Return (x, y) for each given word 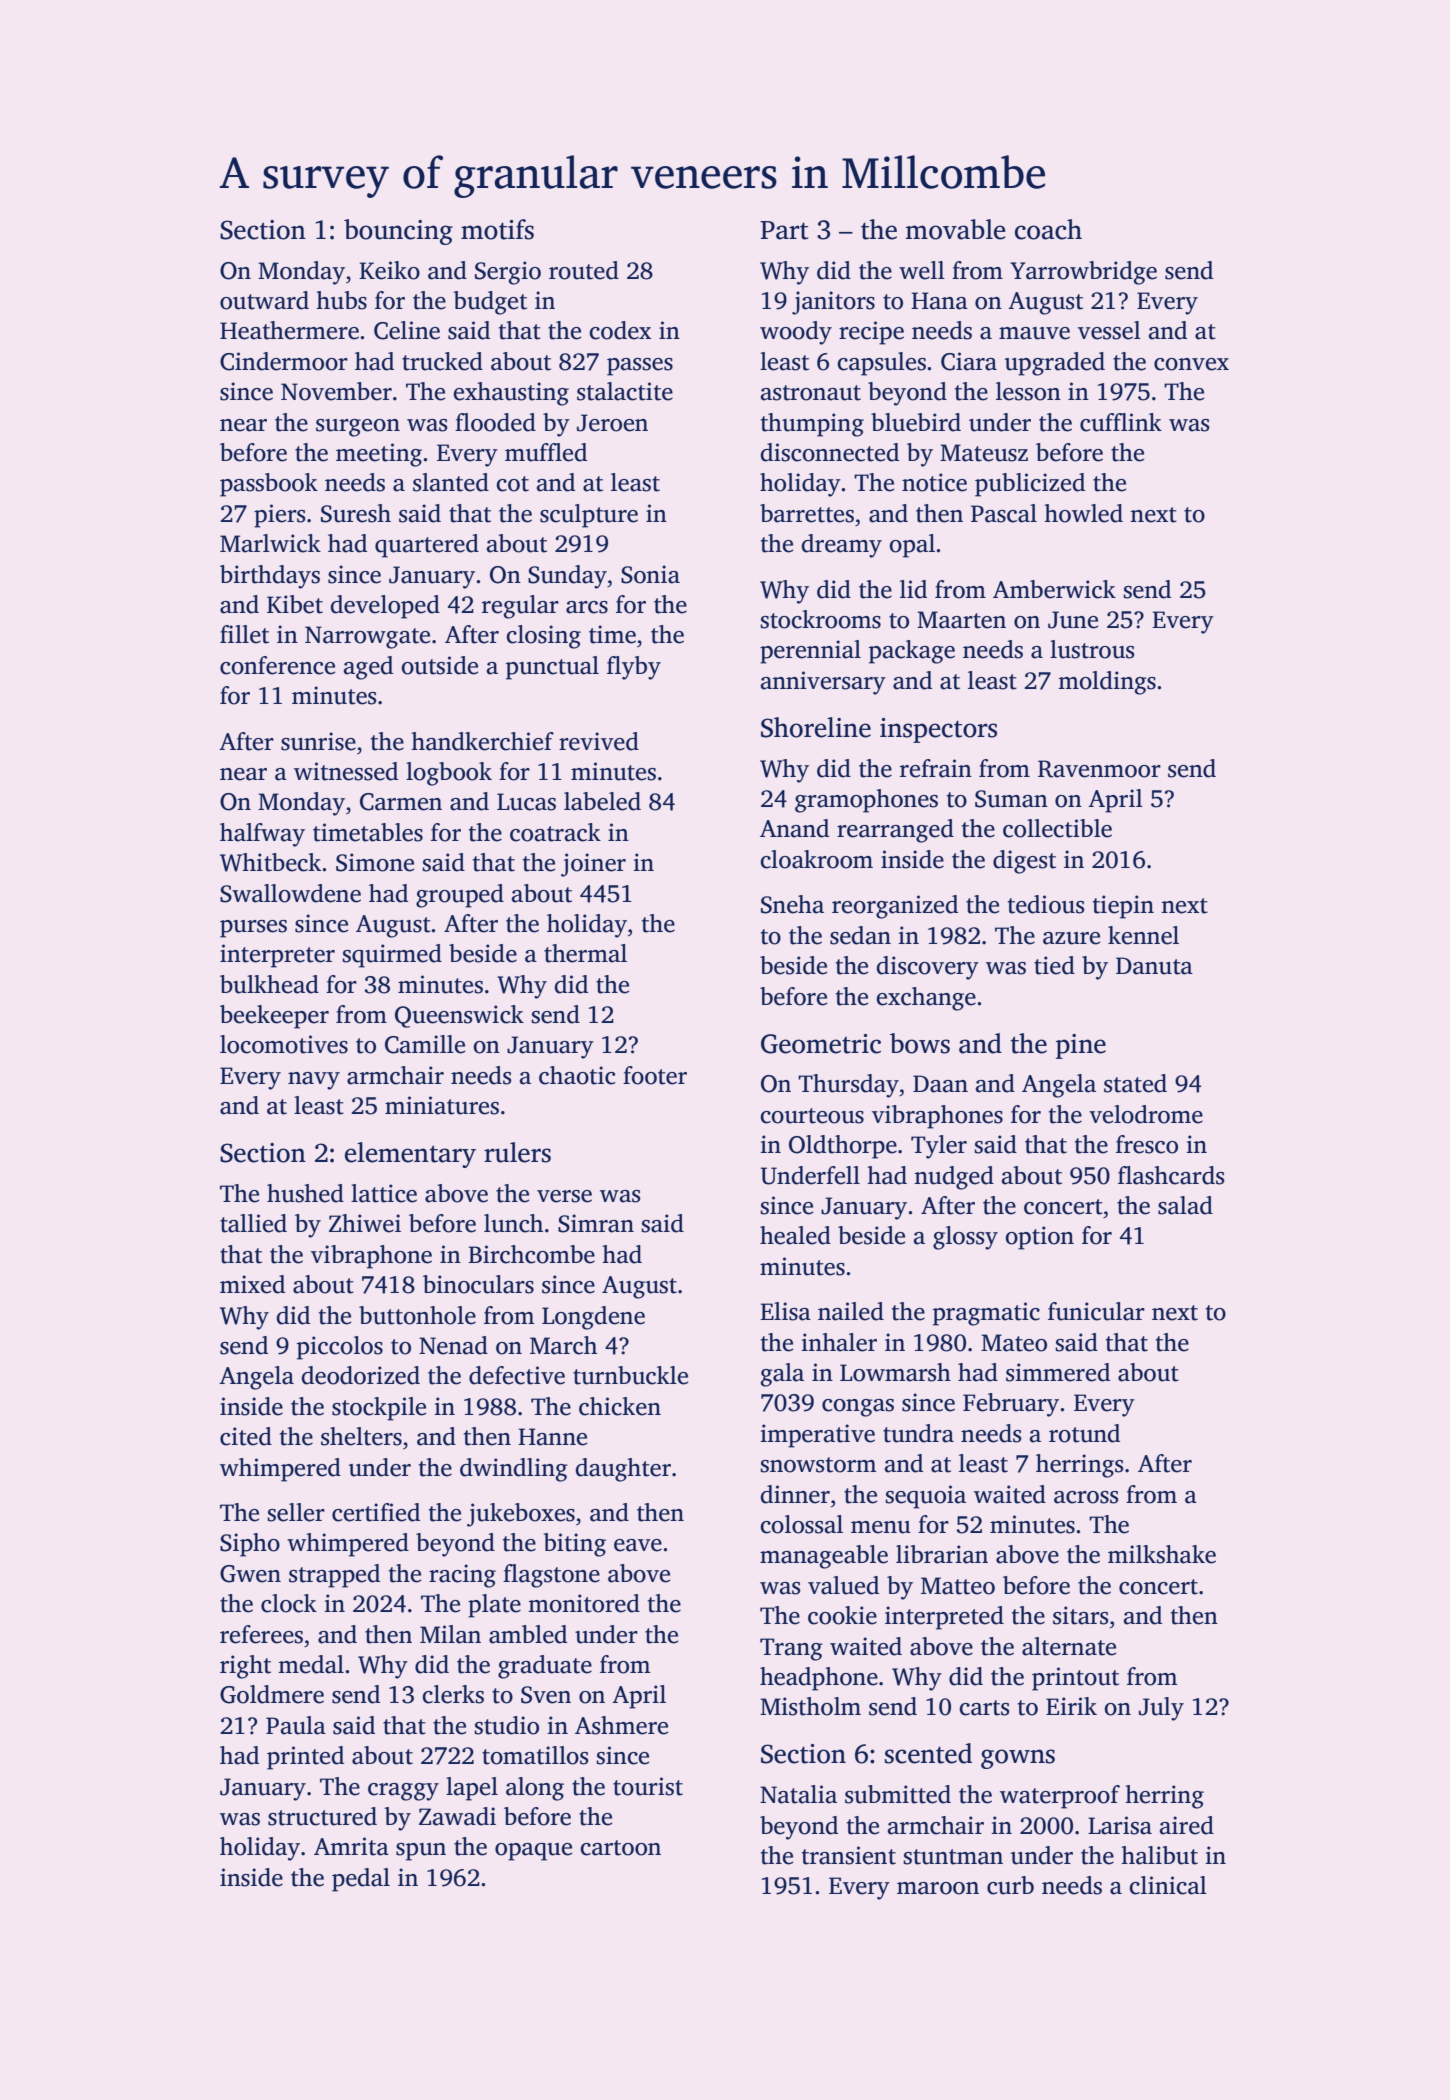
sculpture (589, 516)
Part (784, 230)
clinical (1168, 1885)
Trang (791, 1649)
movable (956, 229)
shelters (361, 1436)
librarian (942, 1554)
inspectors (938, 730)
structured (322, 1816)
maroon (938, 1888)
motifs (497, 229)
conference (277, 665)
